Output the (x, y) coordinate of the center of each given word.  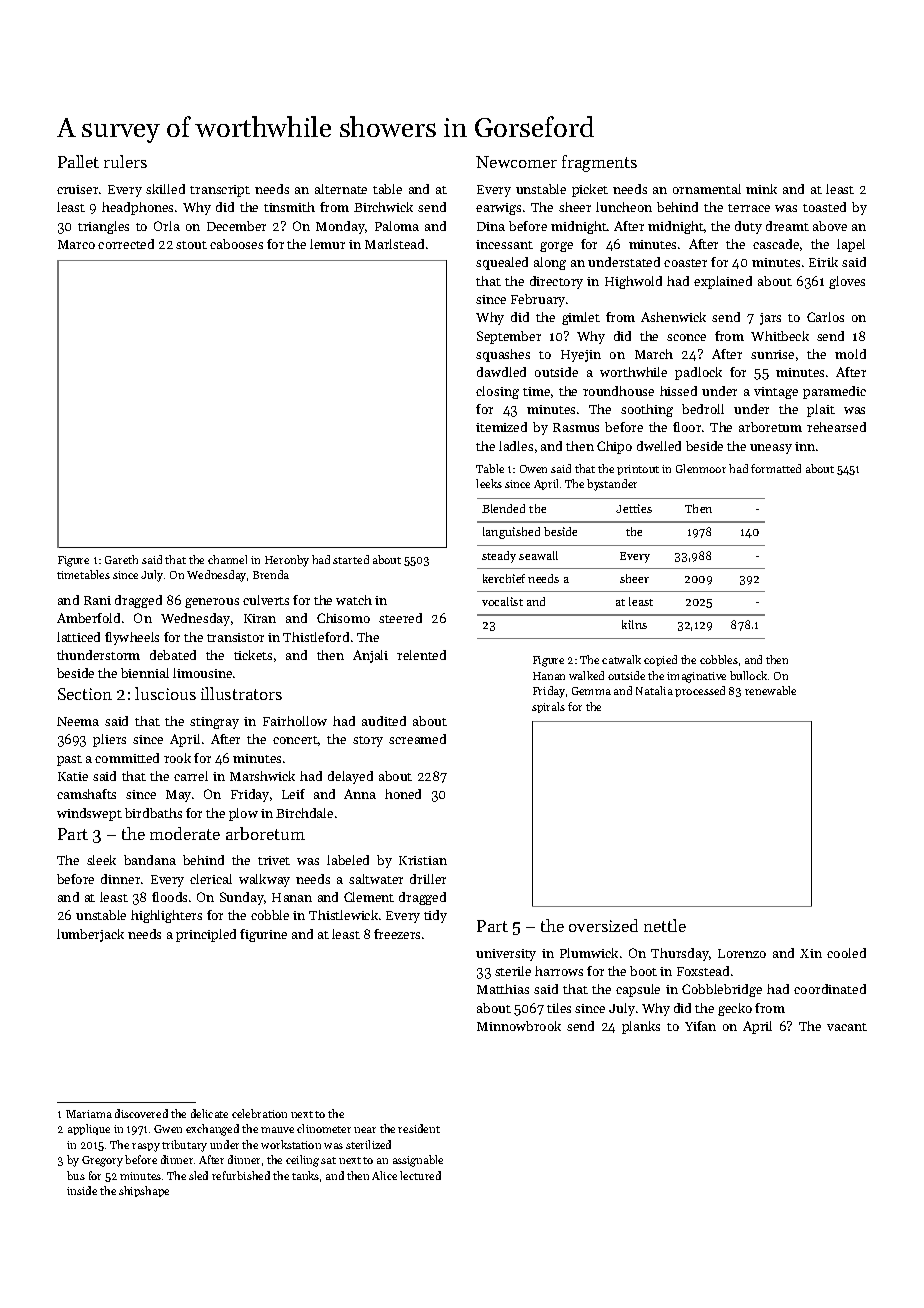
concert (295, 740)
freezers (397, 934)
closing (497, 392)
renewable (770, 690)
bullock (748, 675)
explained (723, 282)
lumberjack (90, 935)
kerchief (504, 578)
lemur (327, 244)
